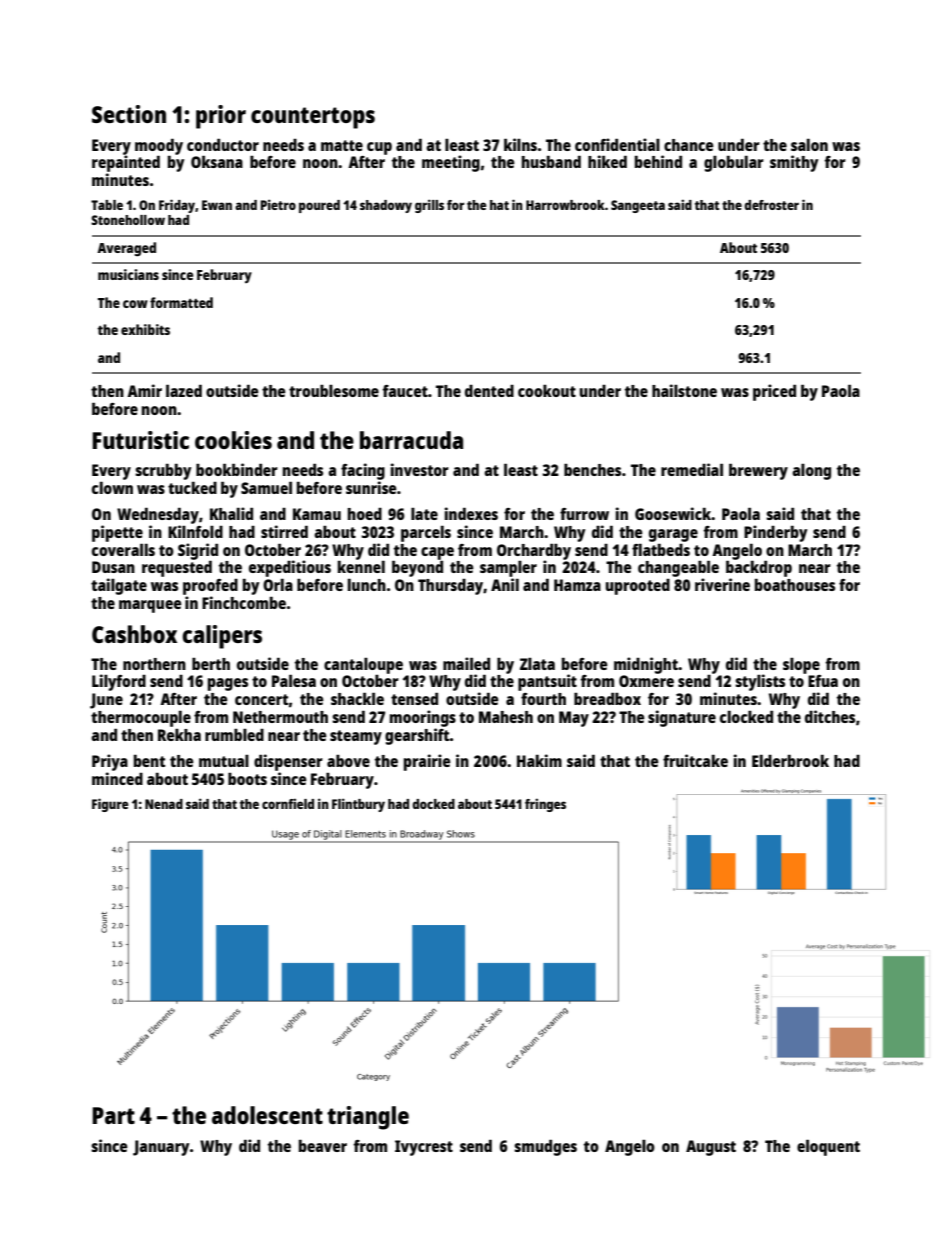  I want to click on cornfield, so click(288, 803).
